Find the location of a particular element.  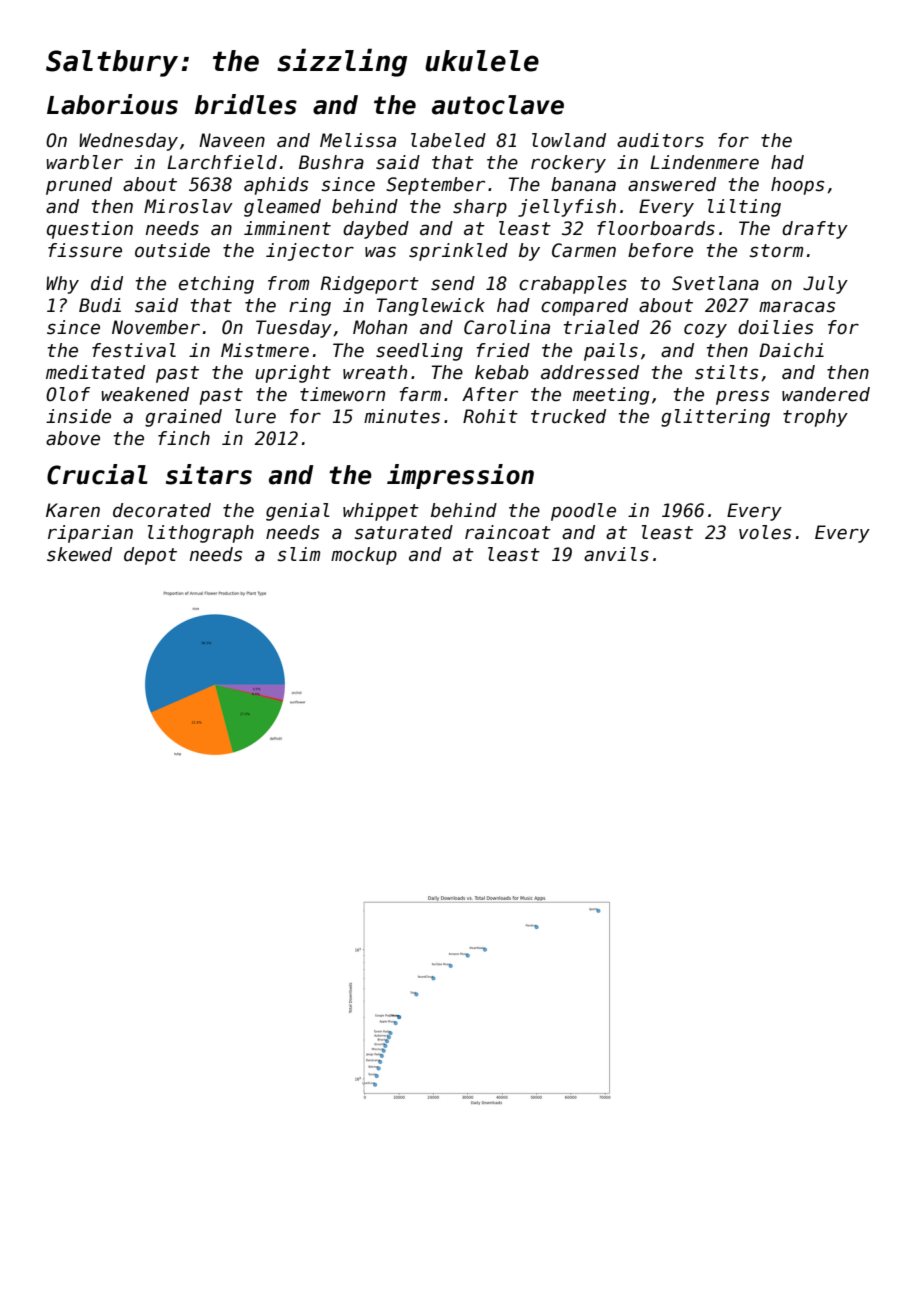

auditors is located at coordinates (660, 140).
